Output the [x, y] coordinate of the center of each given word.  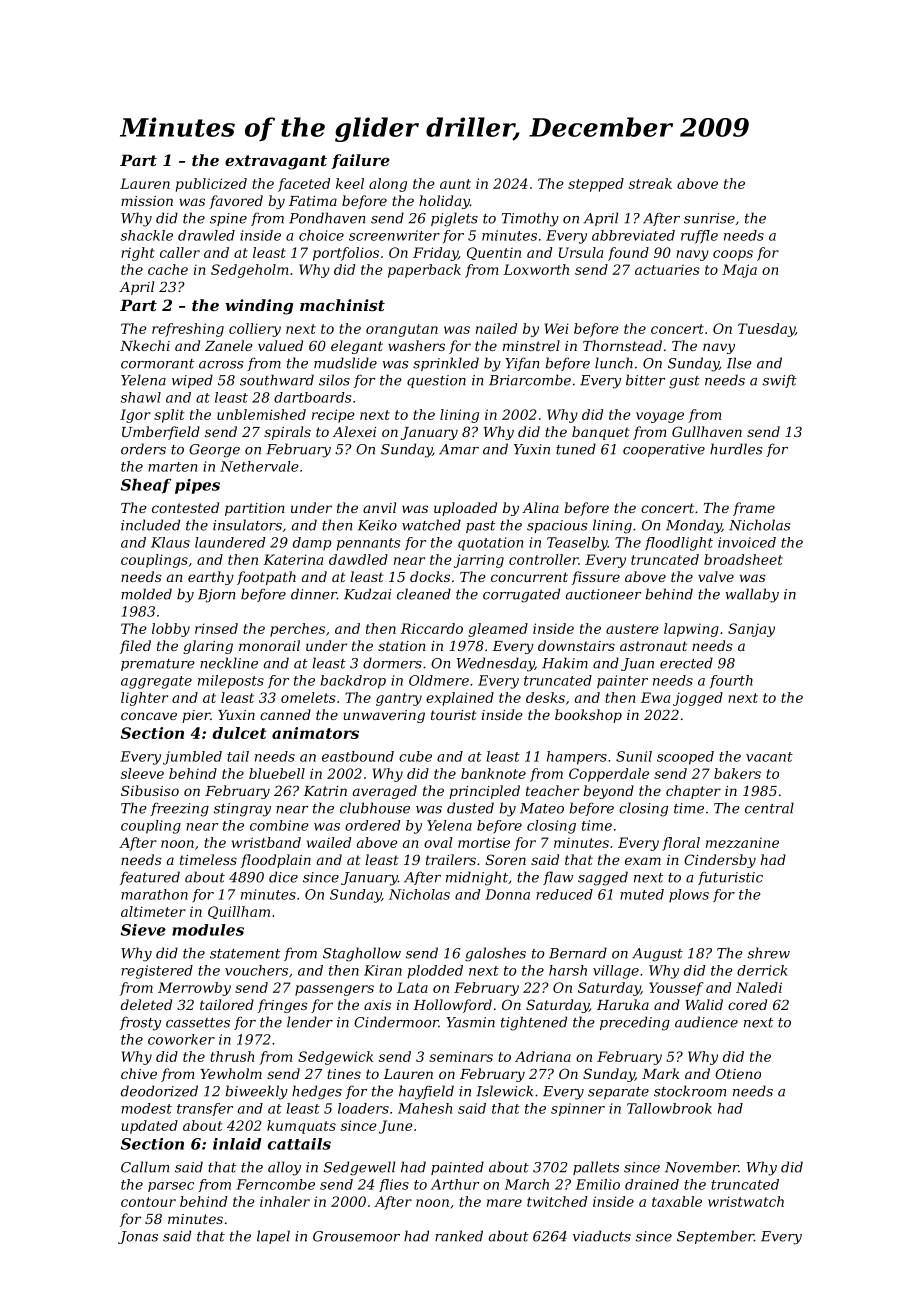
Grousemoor [356, 1236]
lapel [273, 1237]
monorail [269, 645]
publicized [211, 185]
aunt [455, 184]
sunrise [709, 218]
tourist [454, 715]
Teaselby [577, 544]
